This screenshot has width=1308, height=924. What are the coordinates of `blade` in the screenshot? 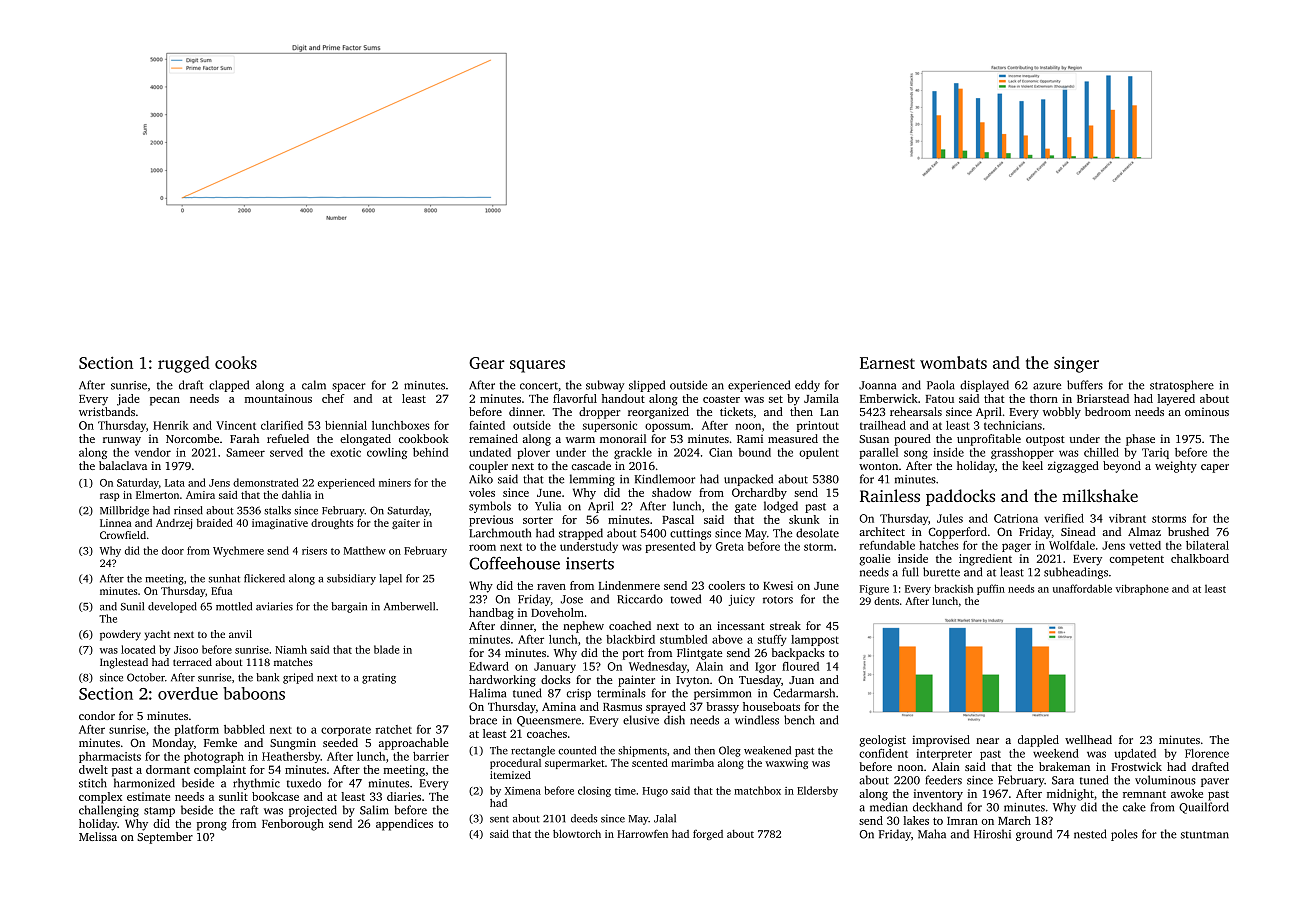 It's located at (386, 649).
